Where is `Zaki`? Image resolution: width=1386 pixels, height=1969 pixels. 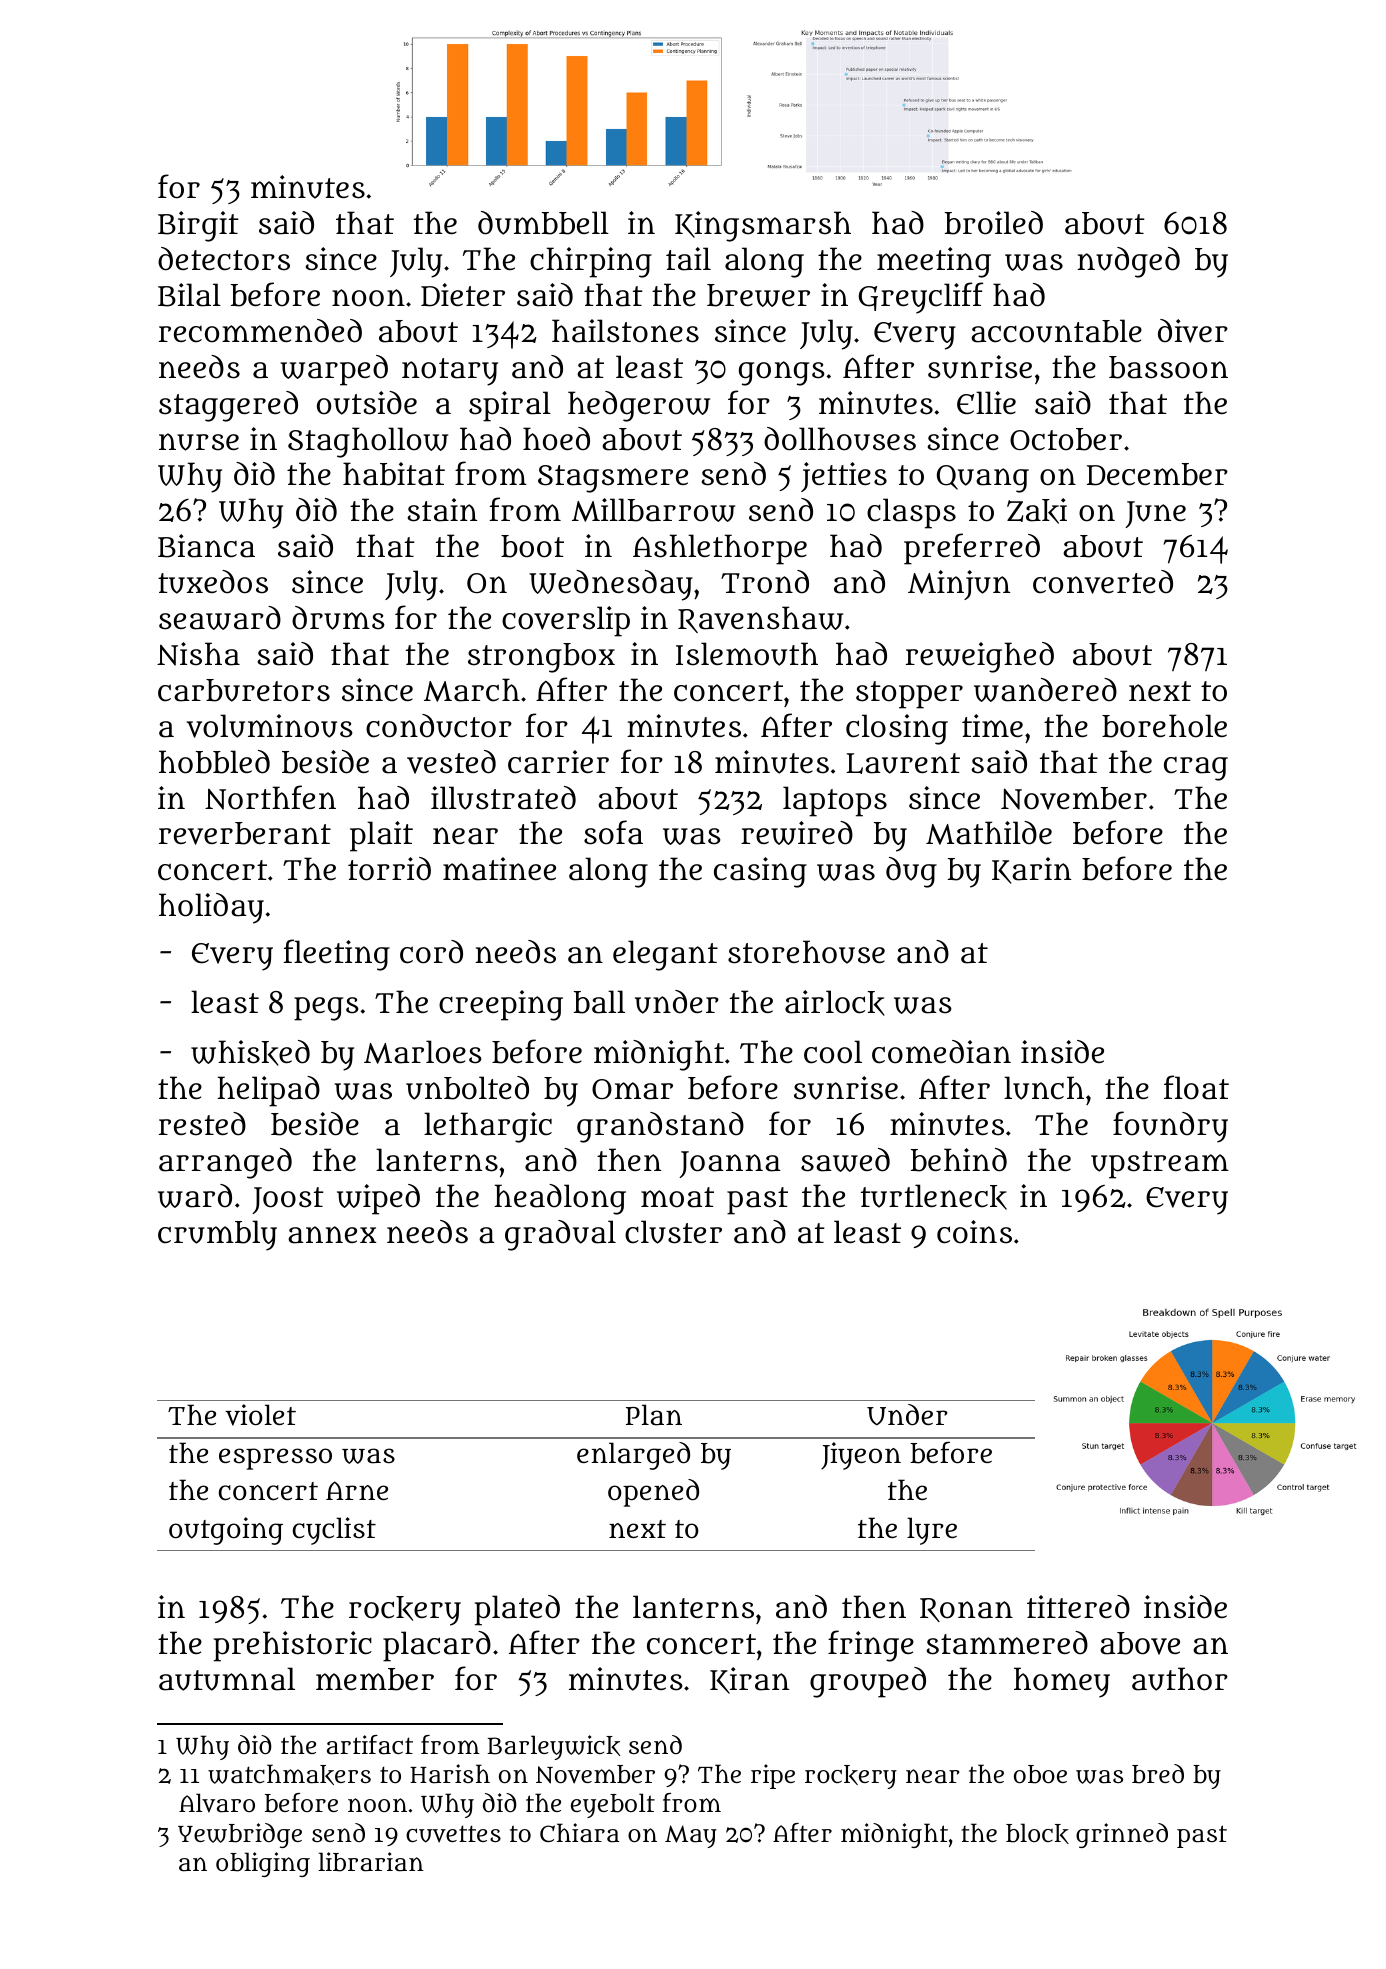
Zaki is located at coordinates (1037, 511).
